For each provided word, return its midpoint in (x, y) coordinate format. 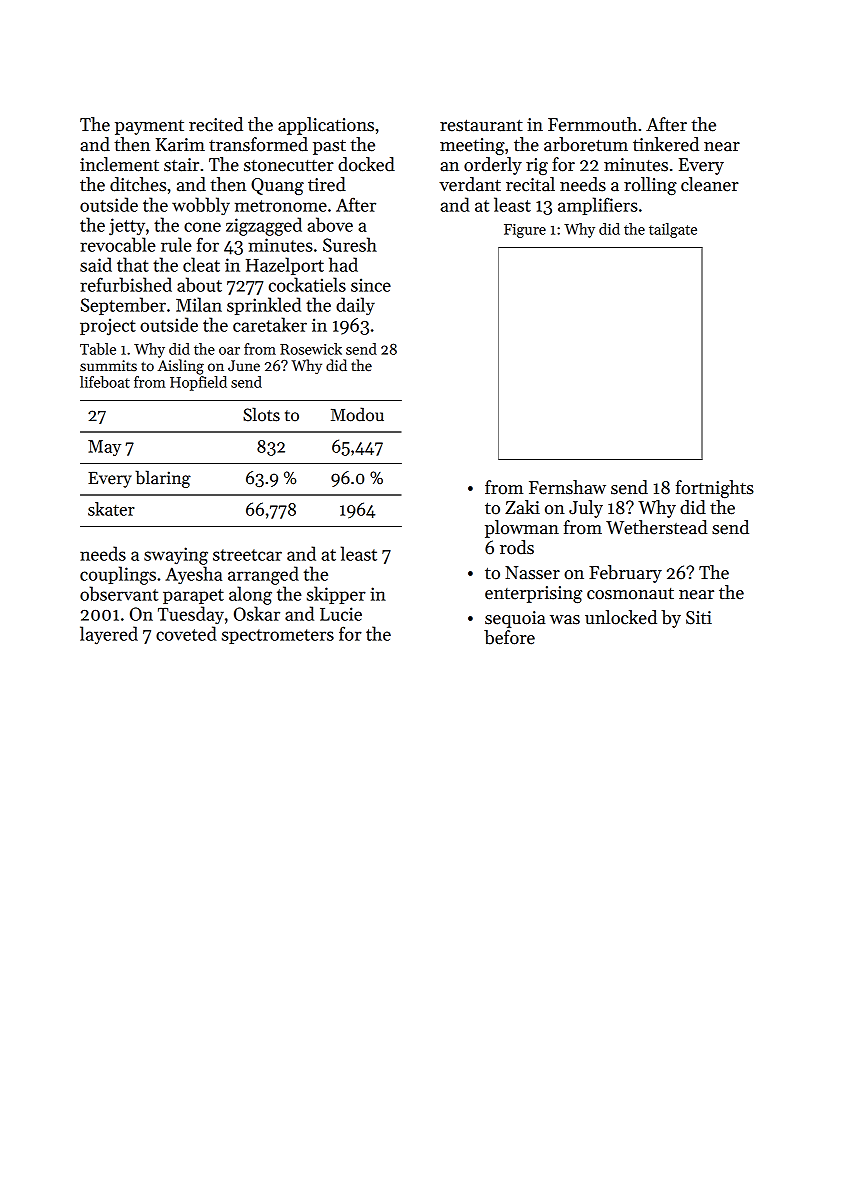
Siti (699, 618)
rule (176, 244)
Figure (525, 231)
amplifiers (598, 206)
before (509, 637)
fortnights (715, 489)
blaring (163, 479)
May (104, 448)
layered (109, 635)
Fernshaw (567, 487)
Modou (357, 414)
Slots (261, 414)
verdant (470, 184)
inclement (119, 164)
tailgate (673, 230)
